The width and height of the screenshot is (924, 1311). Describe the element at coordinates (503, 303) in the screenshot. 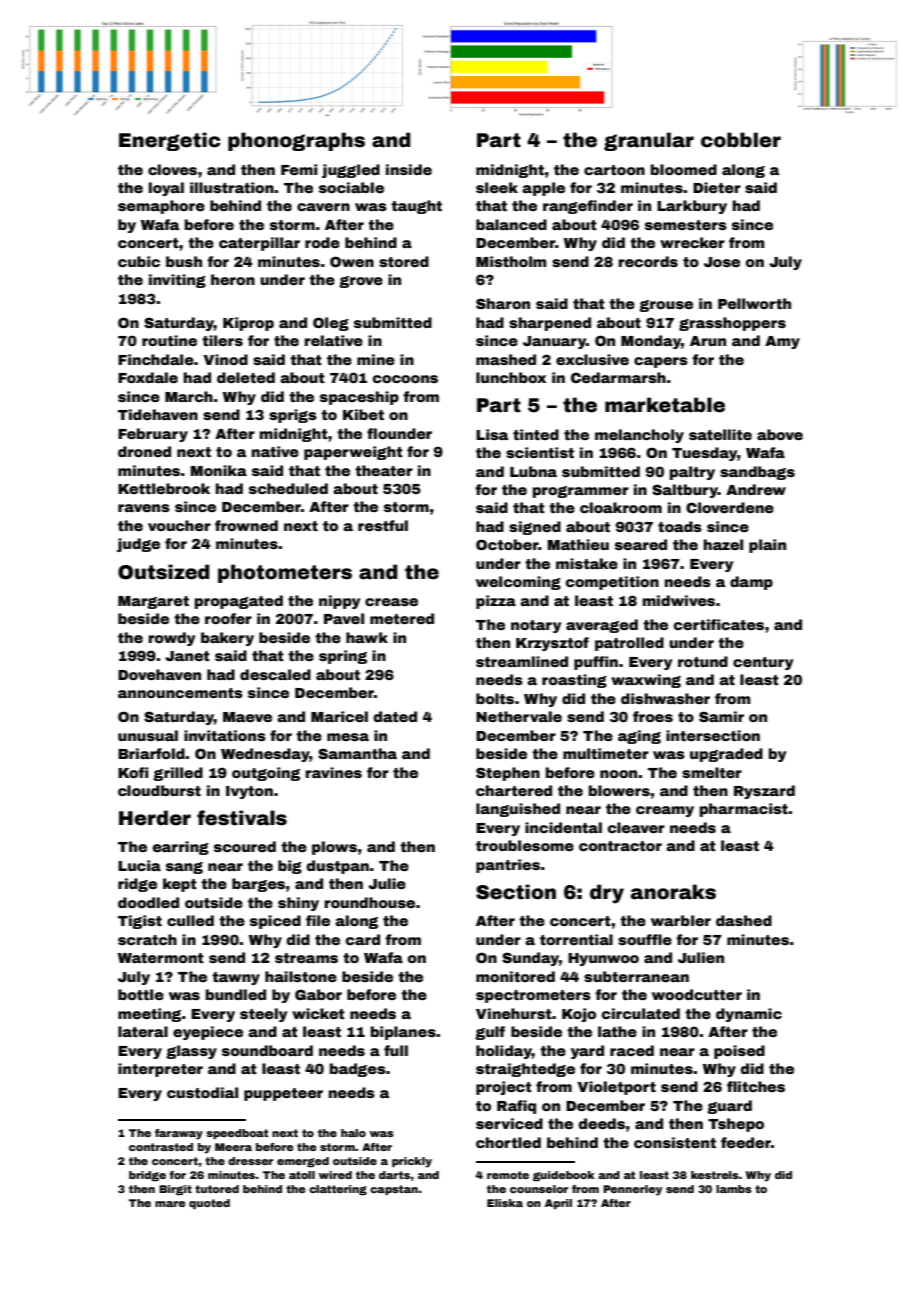

I see `Sharon` at that location.
